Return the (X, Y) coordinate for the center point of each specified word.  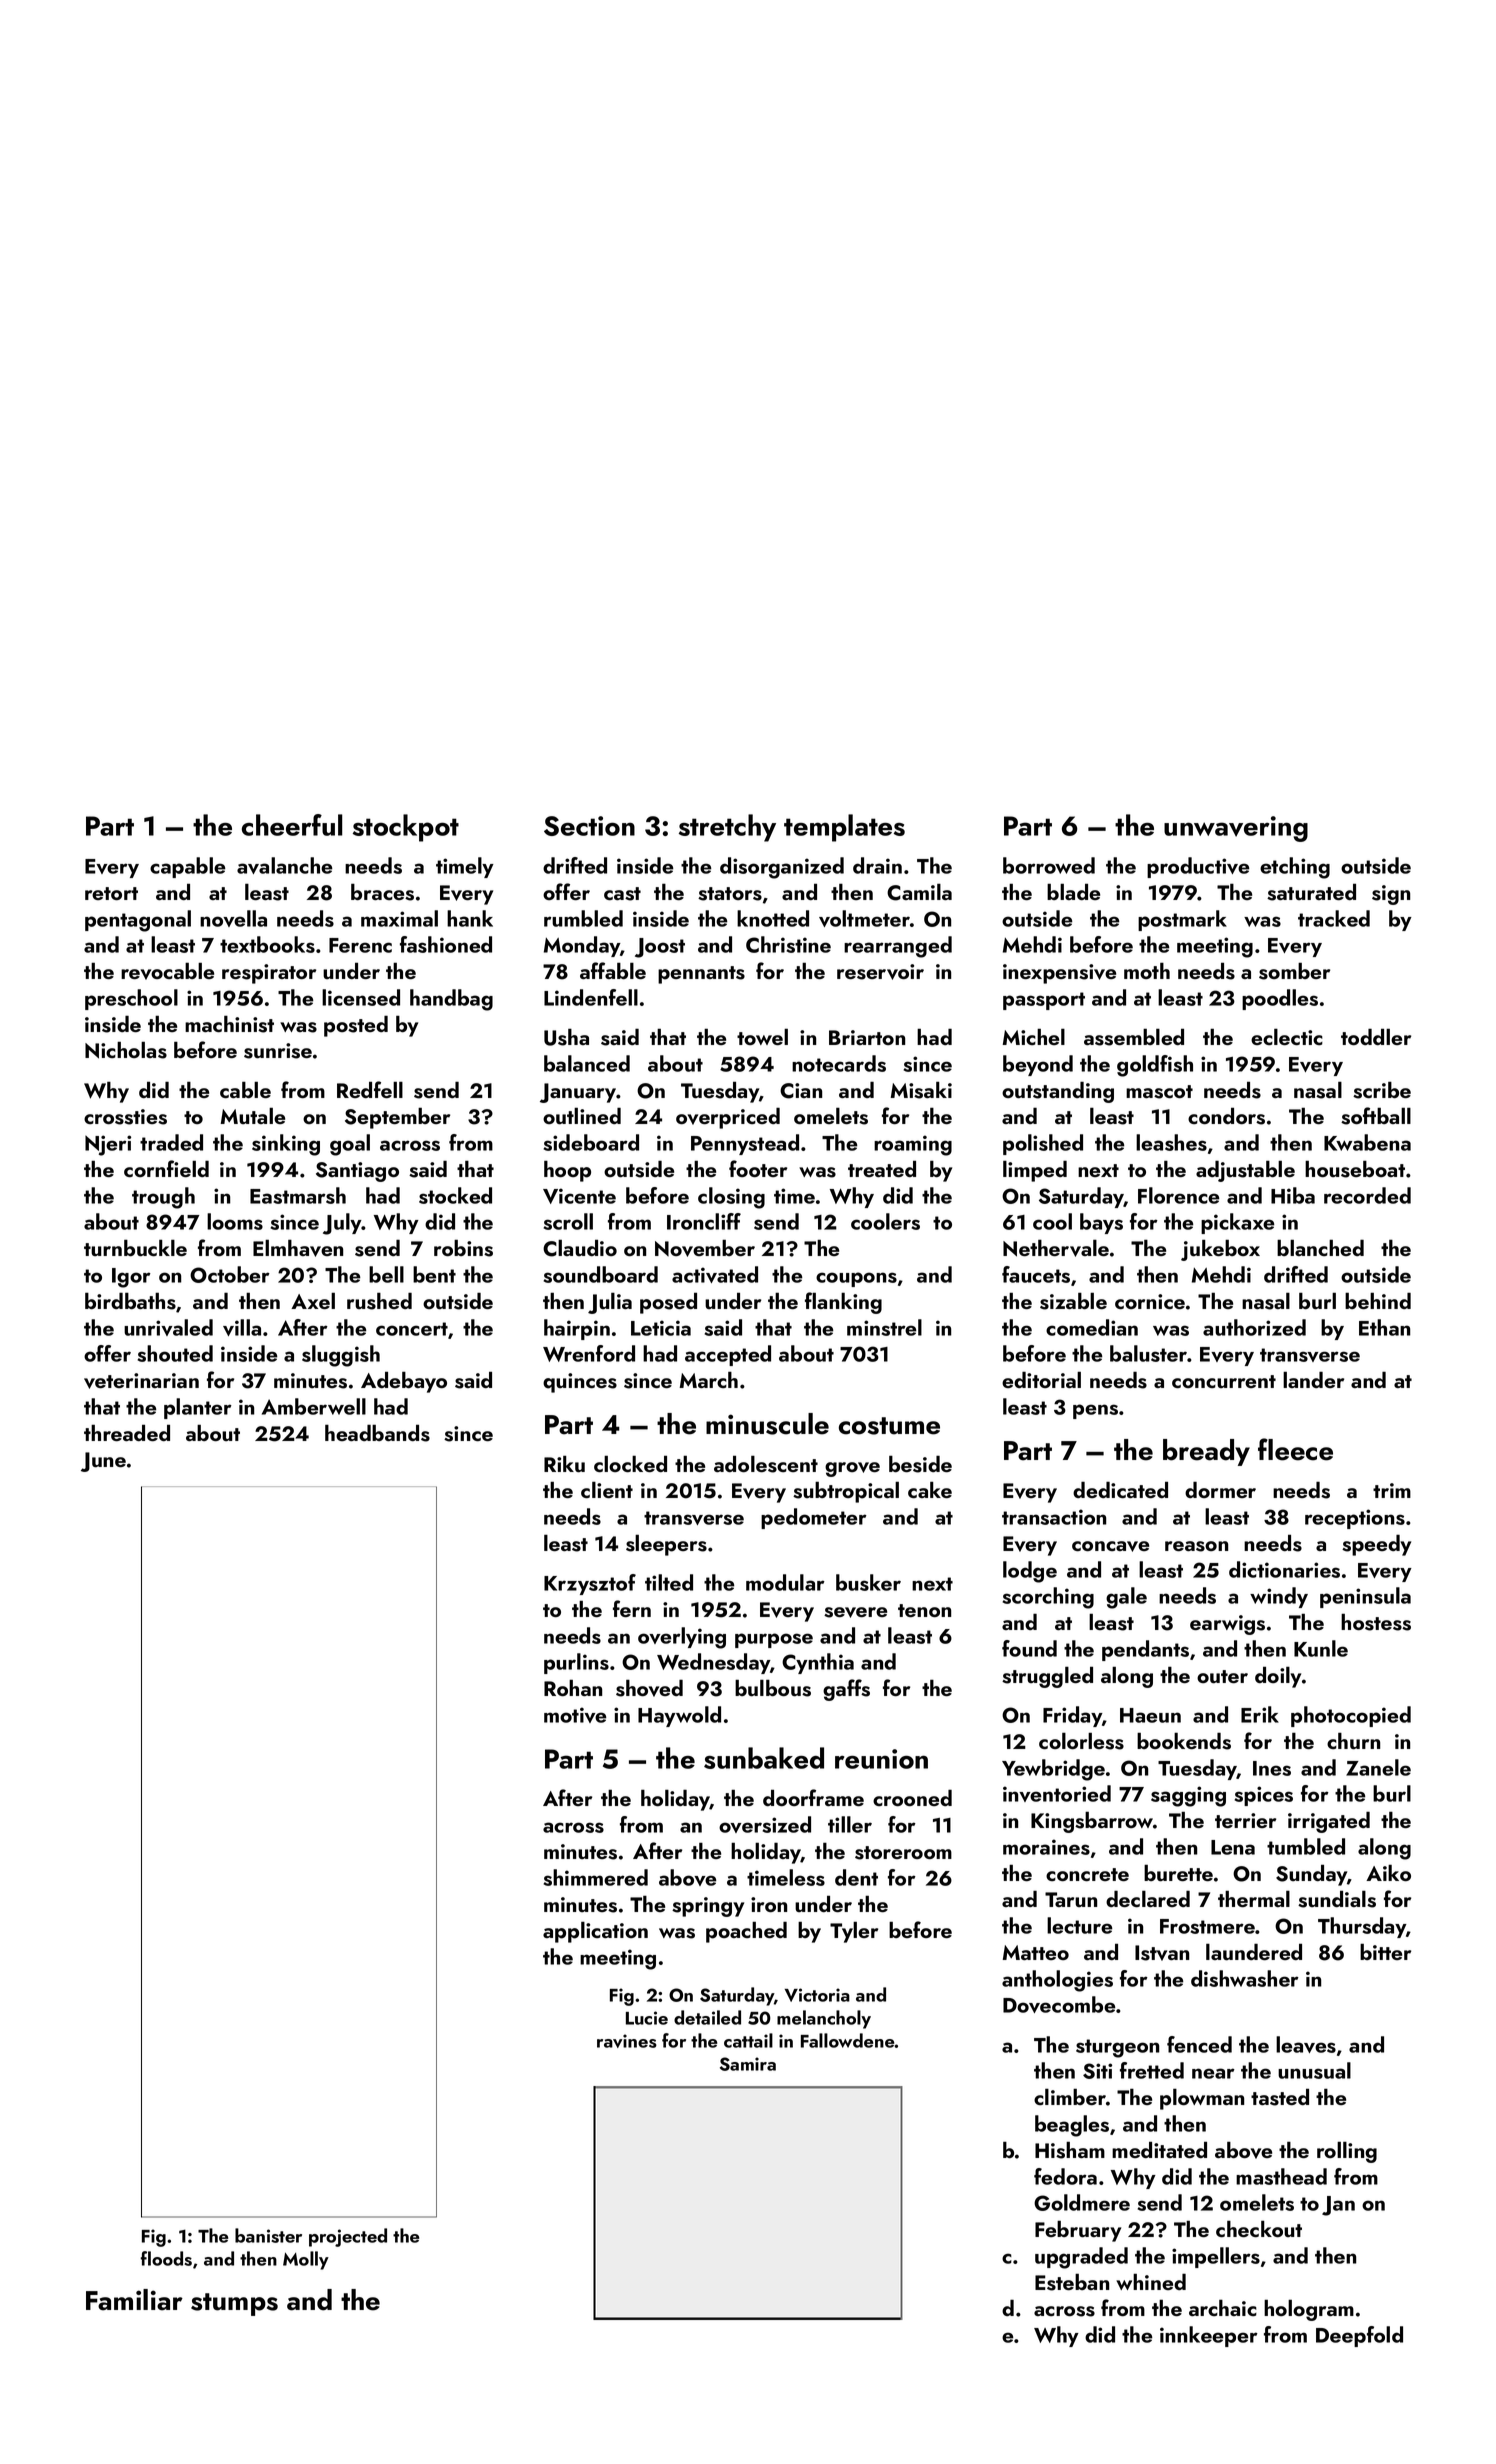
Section (589, 826)
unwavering (1236, 829)
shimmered (595, 1877)
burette (1178, 1873)
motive (575, 1715)
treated (882, 1169)
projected (348, 2237)
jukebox (1220, 1250)
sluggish (341, 1356)
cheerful (292, 825)
